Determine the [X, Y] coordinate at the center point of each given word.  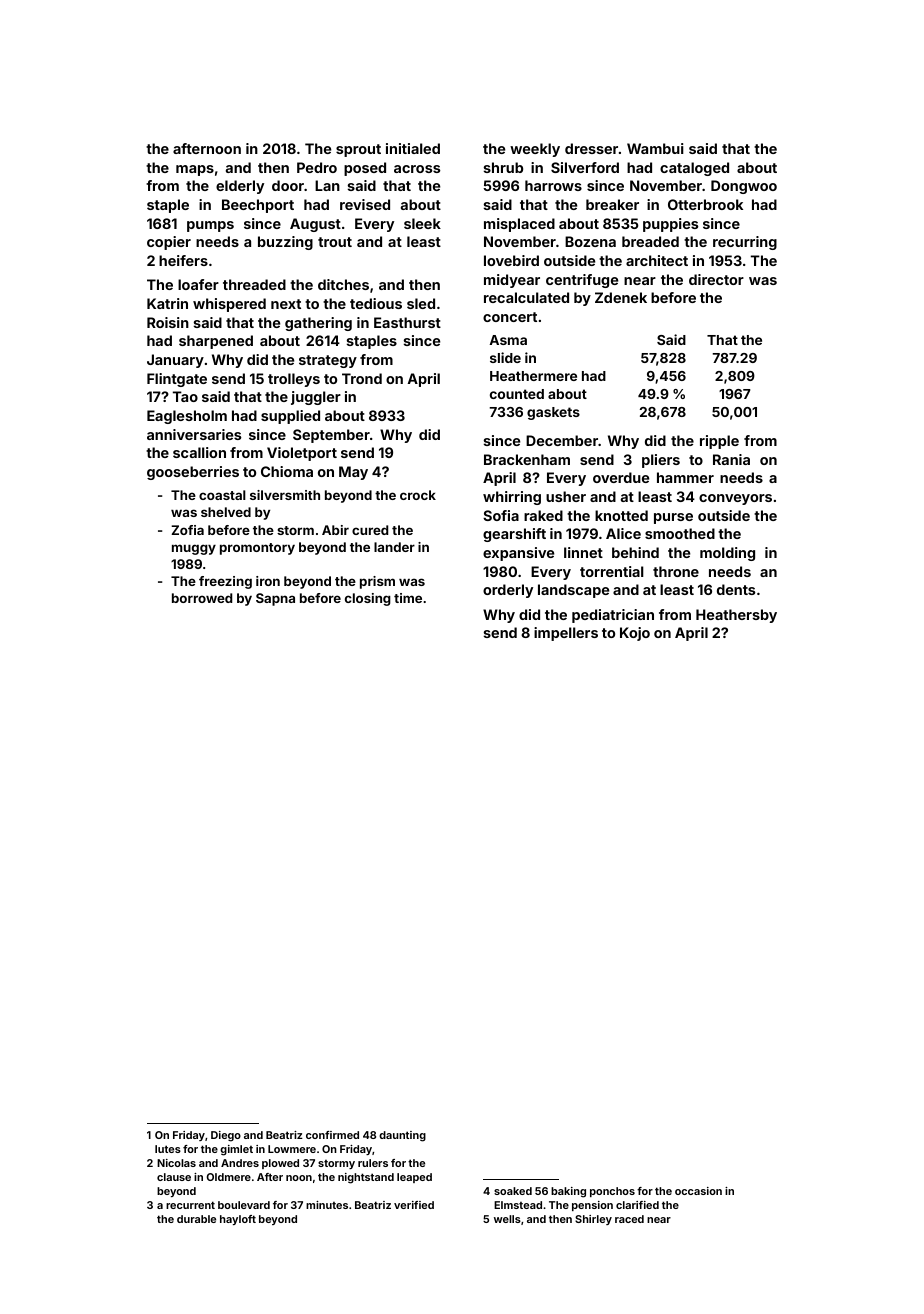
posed [365, 169]
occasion [698, 1191]
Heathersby [736, 616]
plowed [280, 1164]
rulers [373, 1163]
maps [195, 170]
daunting [402, 1136]
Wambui [655, 148]
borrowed [202, 598]
